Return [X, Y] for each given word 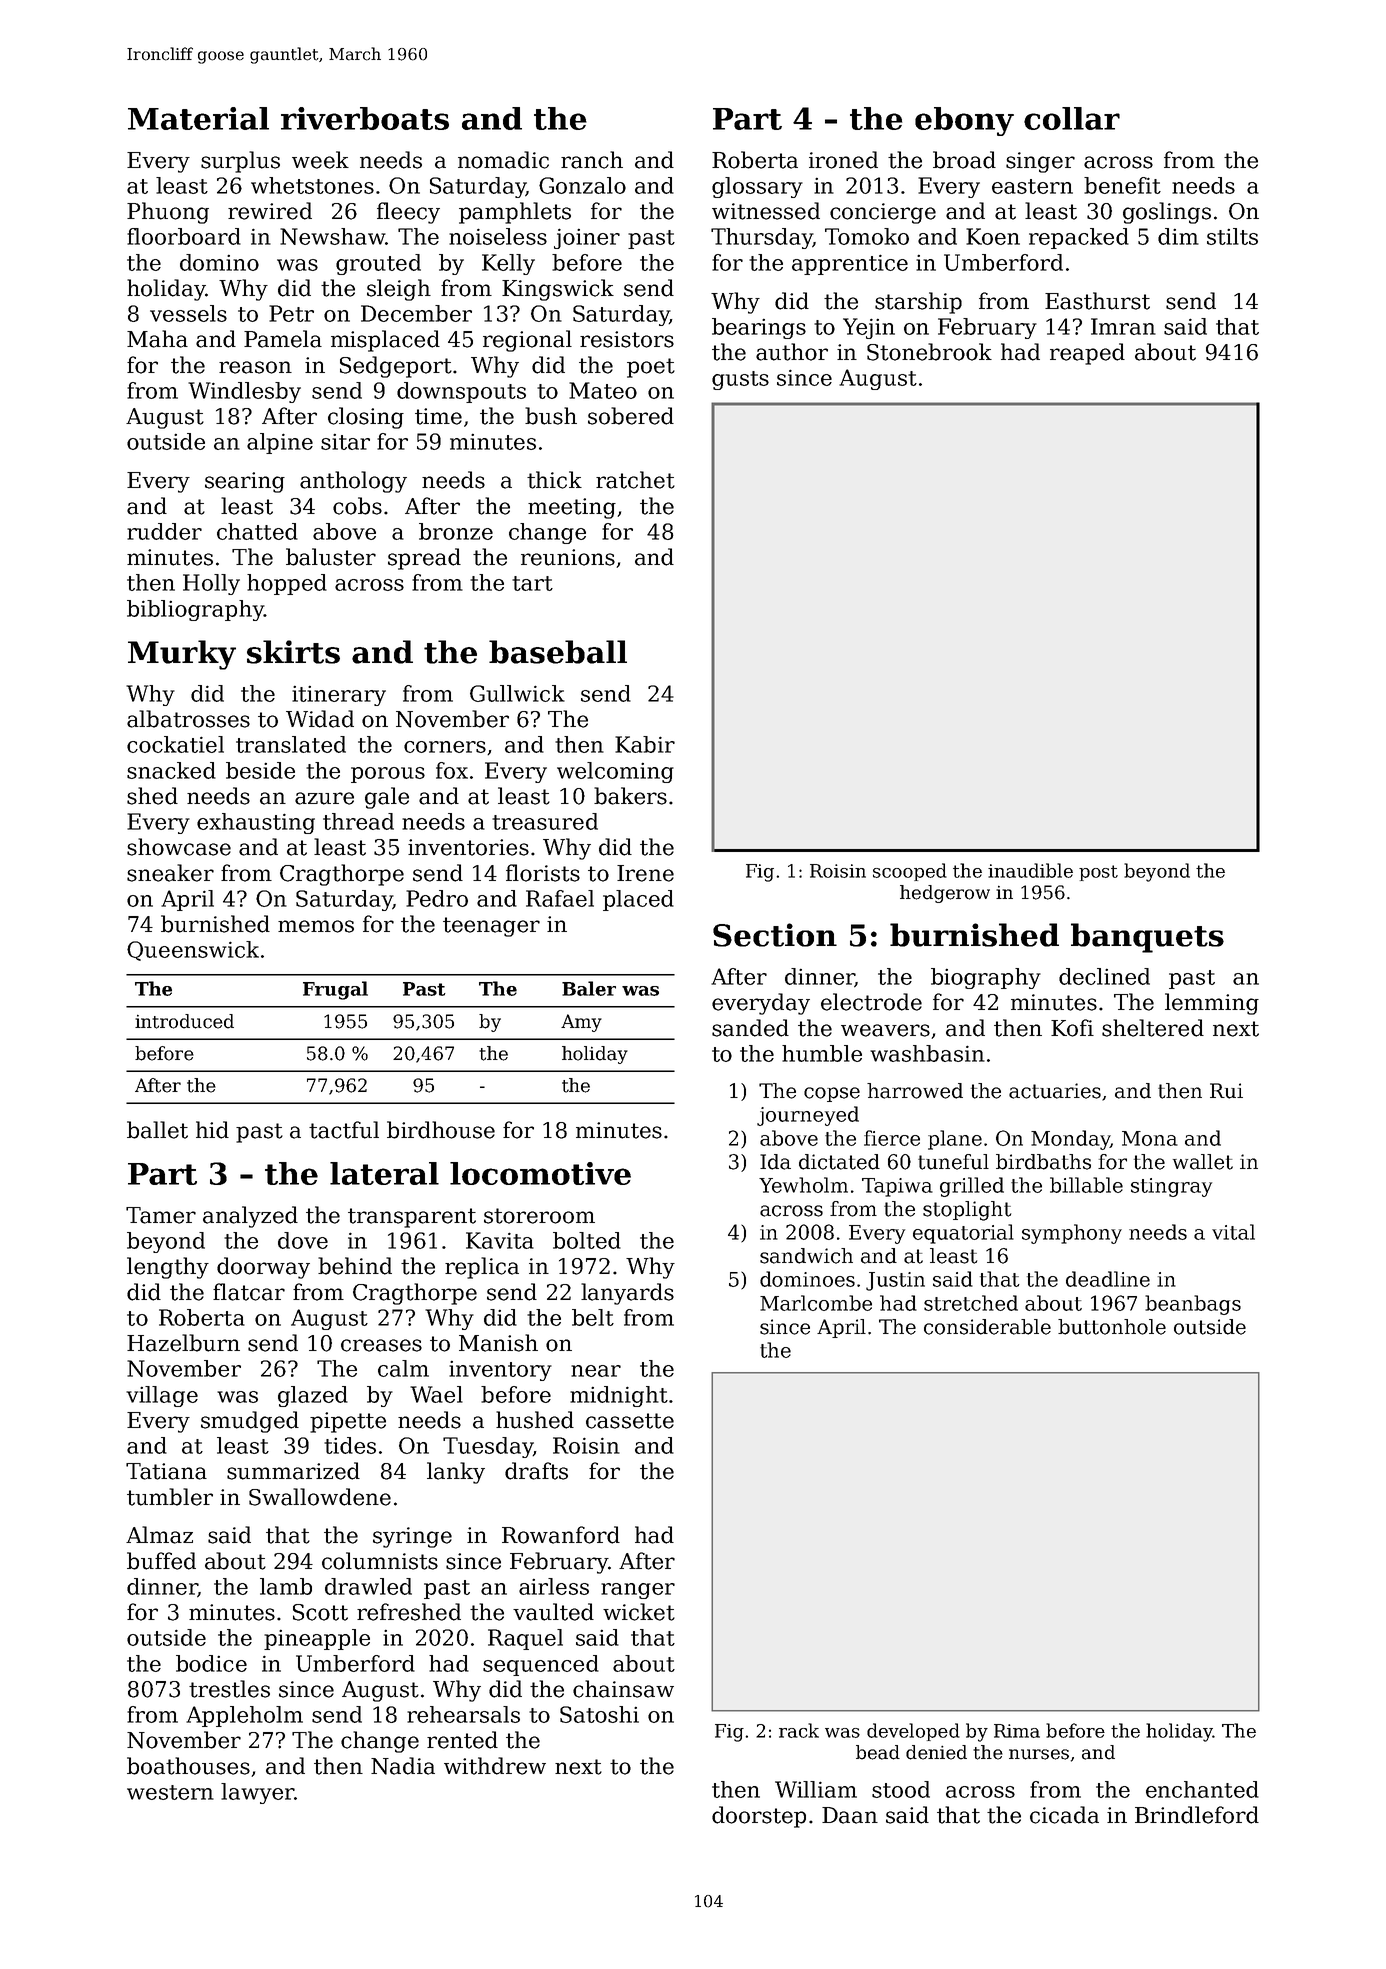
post [1098, 873]
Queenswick [193, 951]
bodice [211, 1663]
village [162, 1396]
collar [1072, 118]
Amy [581, 1023]
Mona [1150, 1138]
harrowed [915, 1091]
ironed [843, 160]
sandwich [806, 1256]
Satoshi [599, 1714]
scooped [910, 872]
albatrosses [188, 719]
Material [198, 118]
